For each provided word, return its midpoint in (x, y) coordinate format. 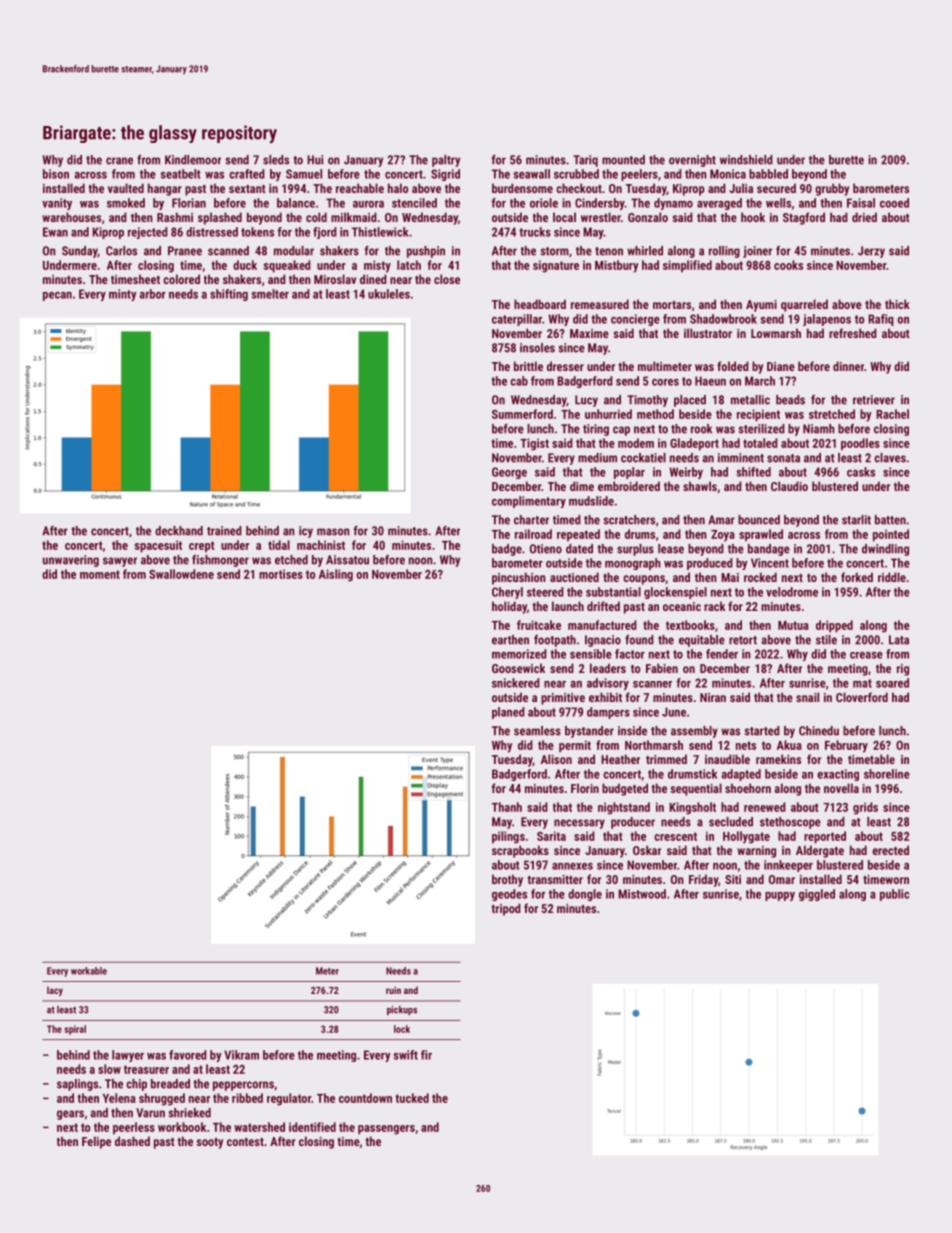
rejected (148, 233)
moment (100, 574)
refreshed (853, 333)
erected (890, 850)
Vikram (241, 1055)
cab (519, 381)
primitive (563, 699)
